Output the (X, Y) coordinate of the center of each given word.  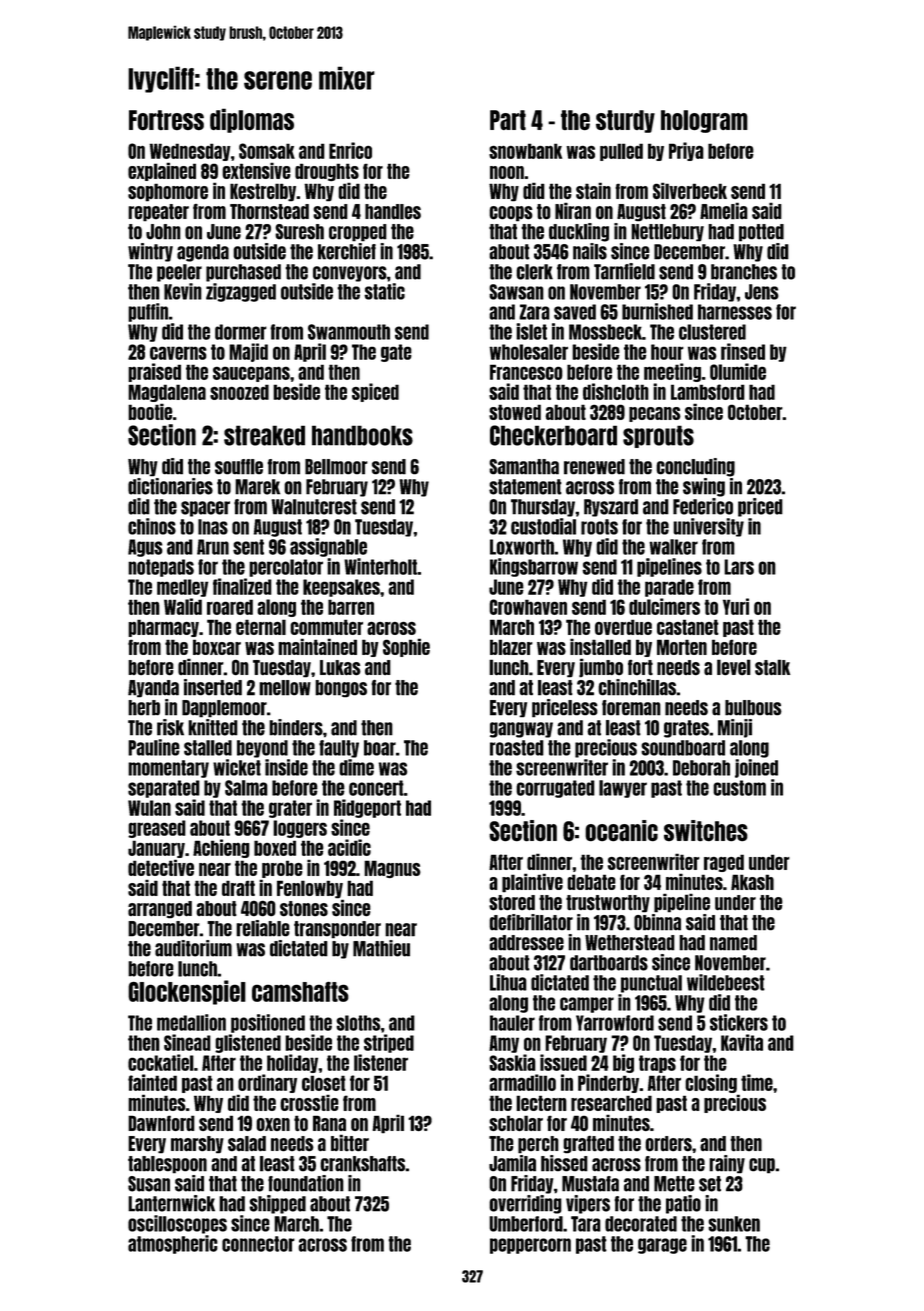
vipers (588, 1204)
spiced (375, 392)
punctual (651, 984)
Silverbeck (690, 191)
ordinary (267, 1083)
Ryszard (611, 508)
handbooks (362, 435)
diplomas (252, 120)
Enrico (350, 150)
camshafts (300, 991)
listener (381, 1062)
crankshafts (362, 1164)
